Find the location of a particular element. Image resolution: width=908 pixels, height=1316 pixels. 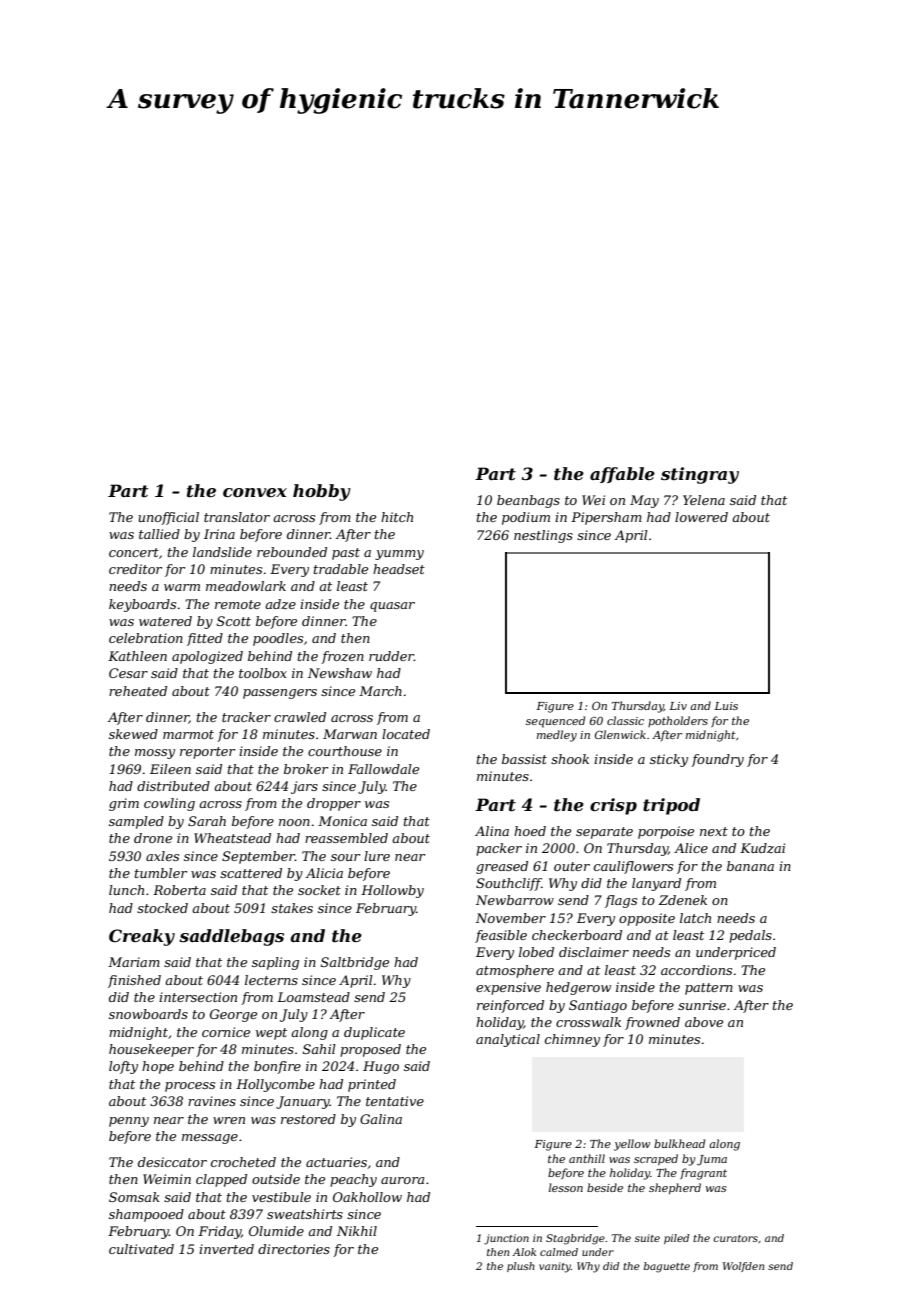

directories is located at coordinates (294, 1249).
